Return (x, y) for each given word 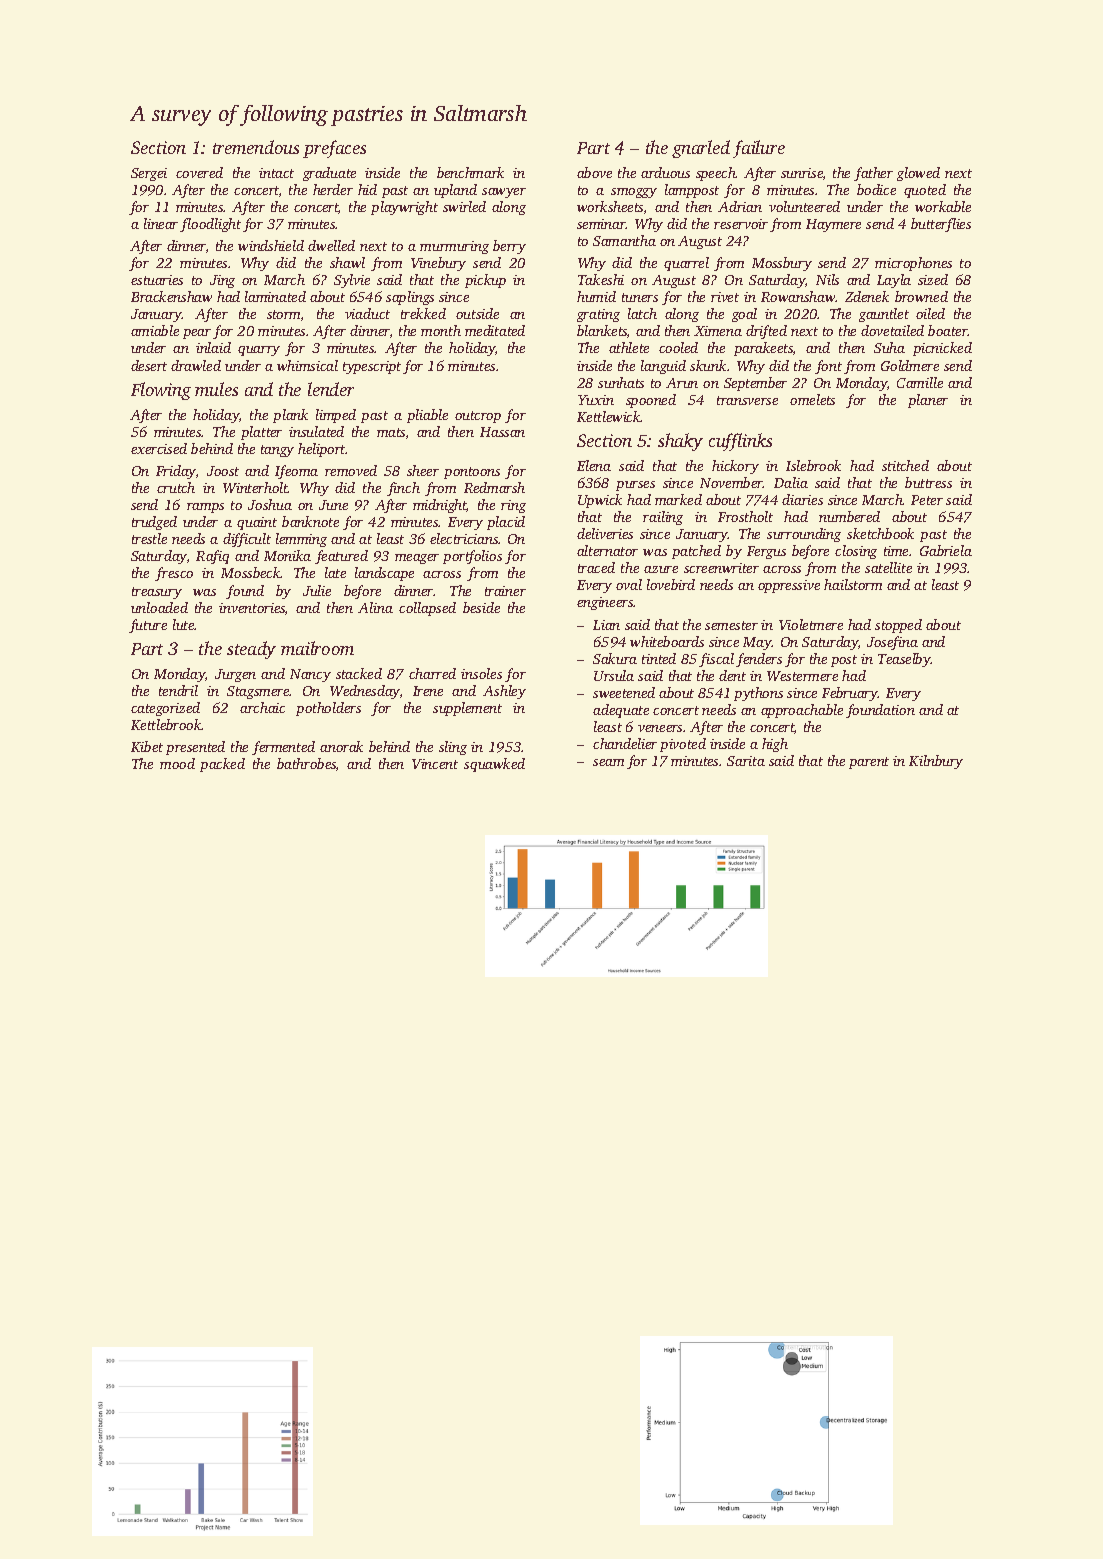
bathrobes (306, 763)
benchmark (470, 172)
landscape (384, 574)
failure (759, 149)
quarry (259, 351)
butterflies (941, 225)
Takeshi (601, 279)
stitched (905, 465)
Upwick (600, 501)
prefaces (334, 149)
